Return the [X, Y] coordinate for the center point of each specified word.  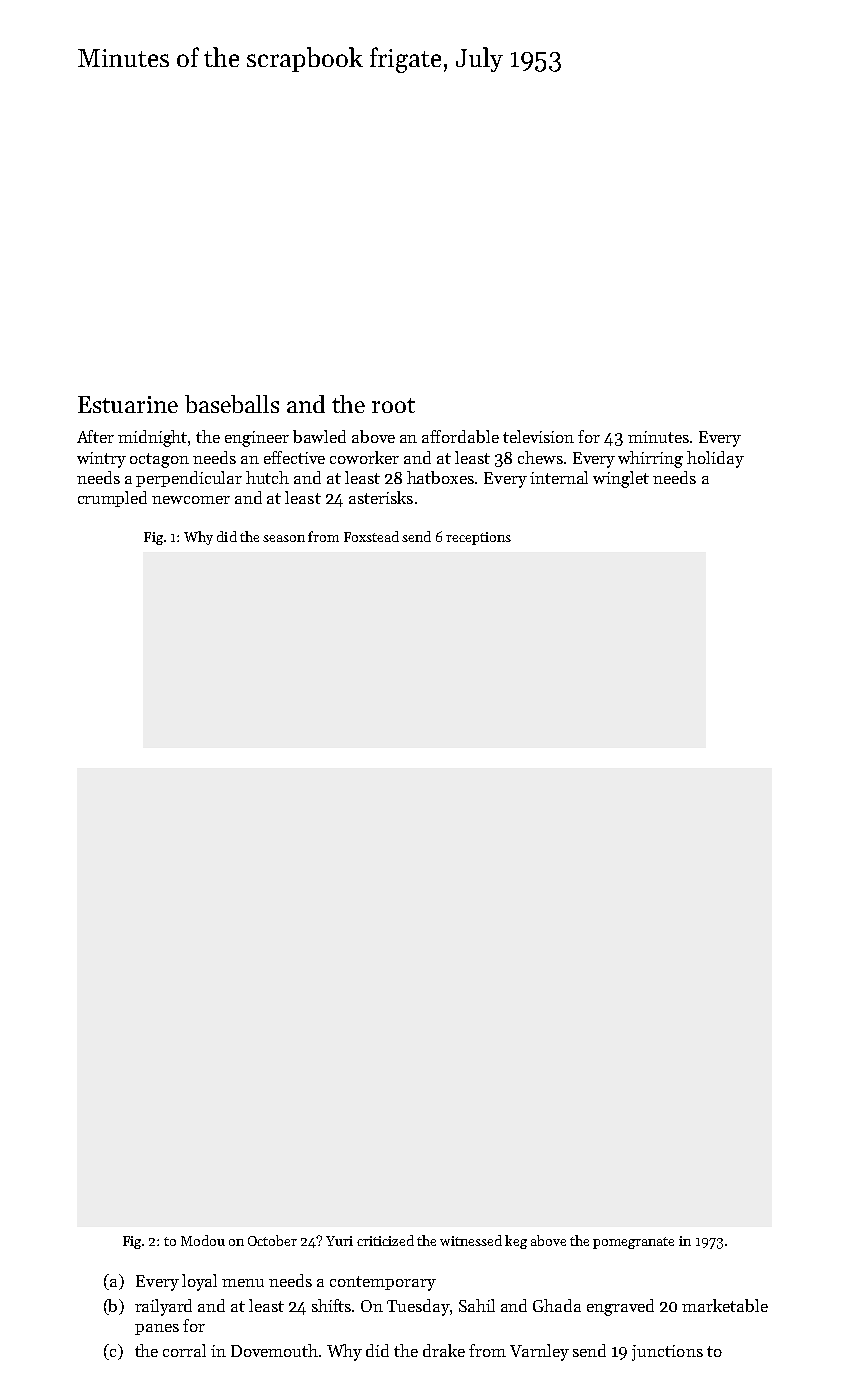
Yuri [339, 1241]
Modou [203, 1240]
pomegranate [633, 1243]
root [393, 405]
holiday [715, 459]
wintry [101, 460]
